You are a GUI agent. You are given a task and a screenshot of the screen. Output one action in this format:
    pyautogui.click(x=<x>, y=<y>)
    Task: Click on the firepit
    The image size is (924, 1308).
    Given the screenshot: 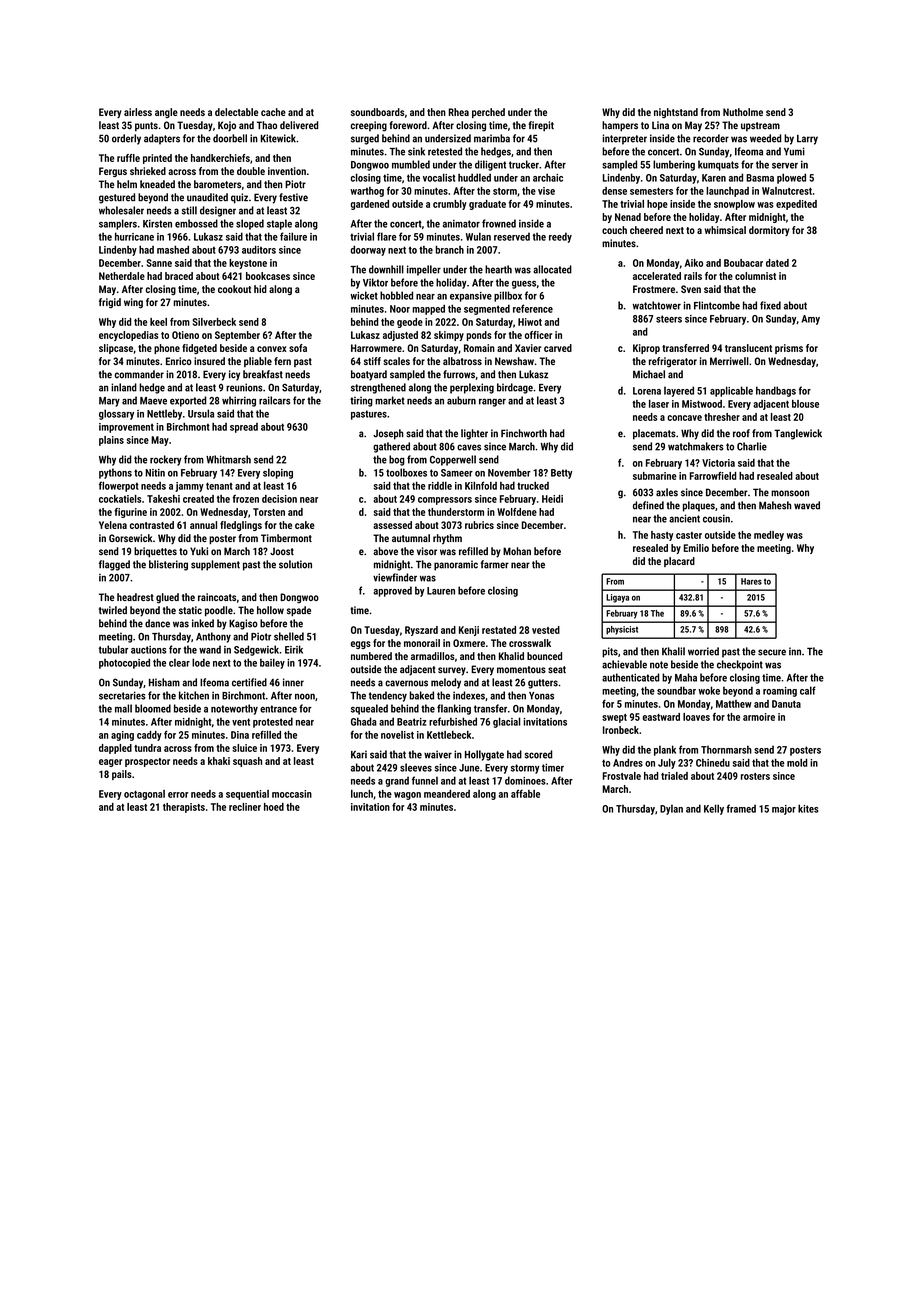 What is the action you would take?
    pyautogui.click(x=541, y=126)
